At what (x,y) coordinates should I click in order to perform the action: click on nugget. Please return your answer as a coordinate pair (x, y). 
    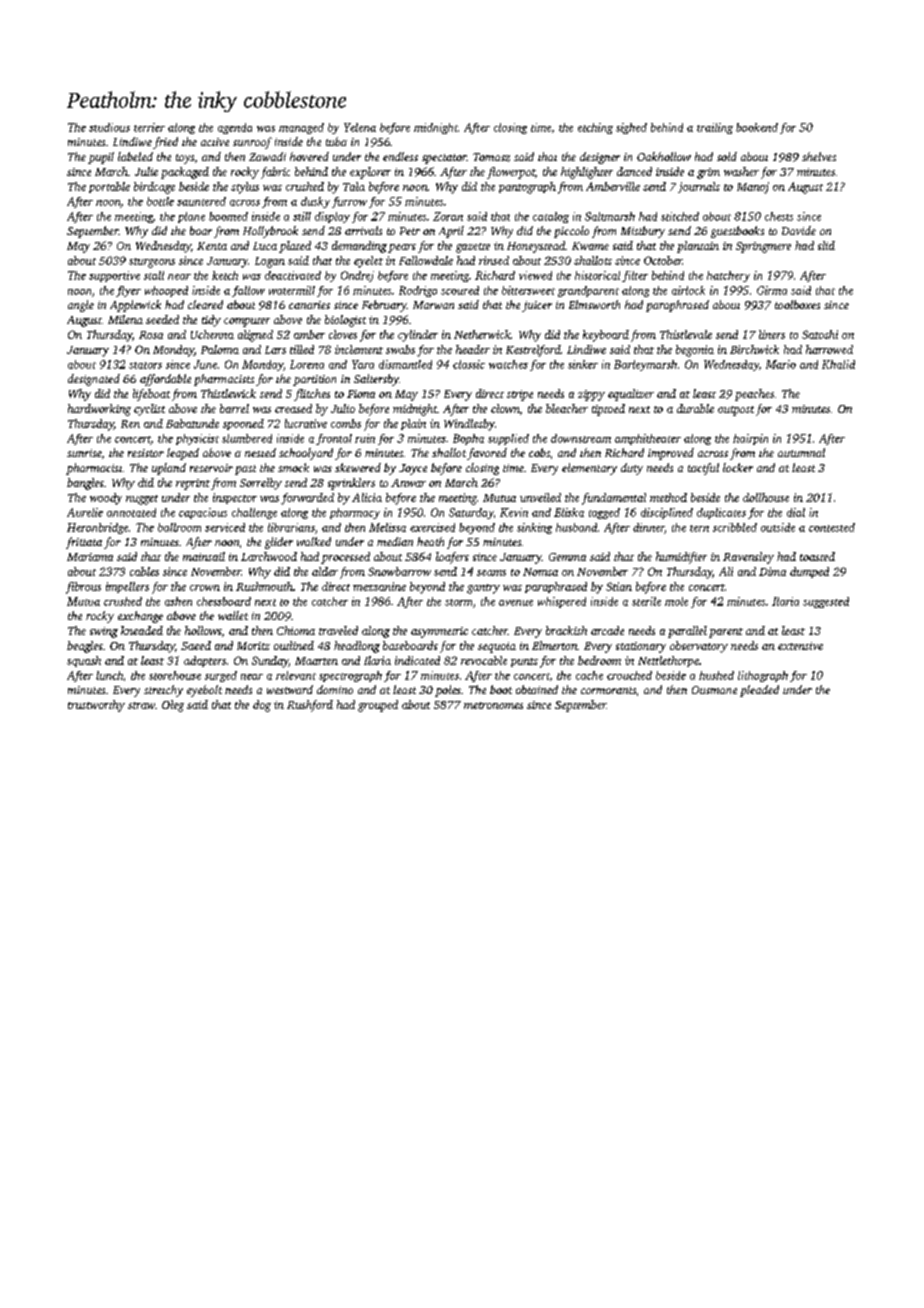
    Looking at the image, I should click on (142, 500).
